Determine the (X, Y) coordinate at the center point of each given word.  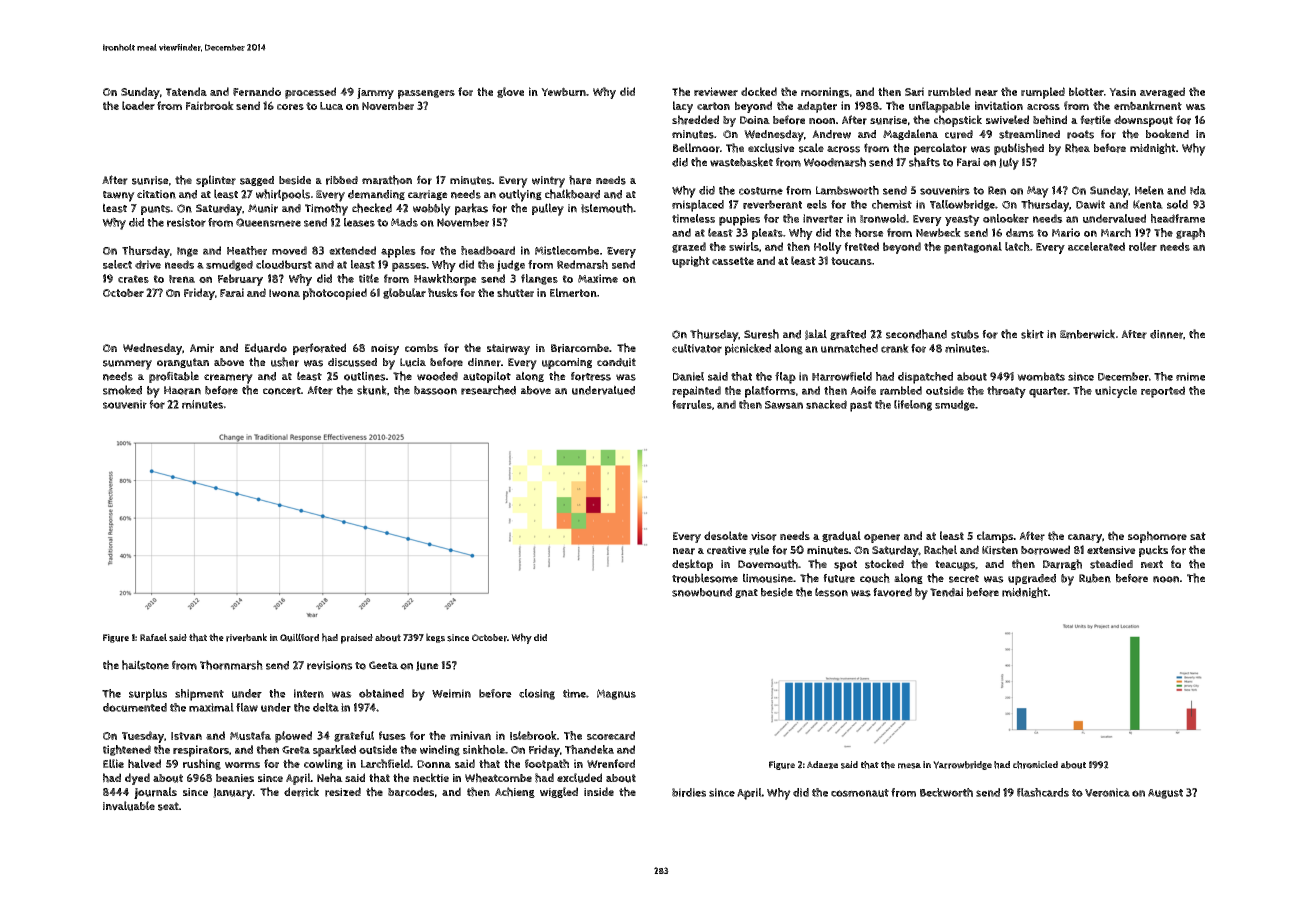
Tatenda (186, 91)
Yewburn (563, 91)
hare (580, 180)
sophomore (1157, 537)
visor (764, 536)
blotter (1086, 91)
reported (1163, 392)
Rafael (153, 637)
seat (168, 806)
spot (845, 565)
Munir (263, 208)
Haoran (182, 390)
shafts (924, 162)
